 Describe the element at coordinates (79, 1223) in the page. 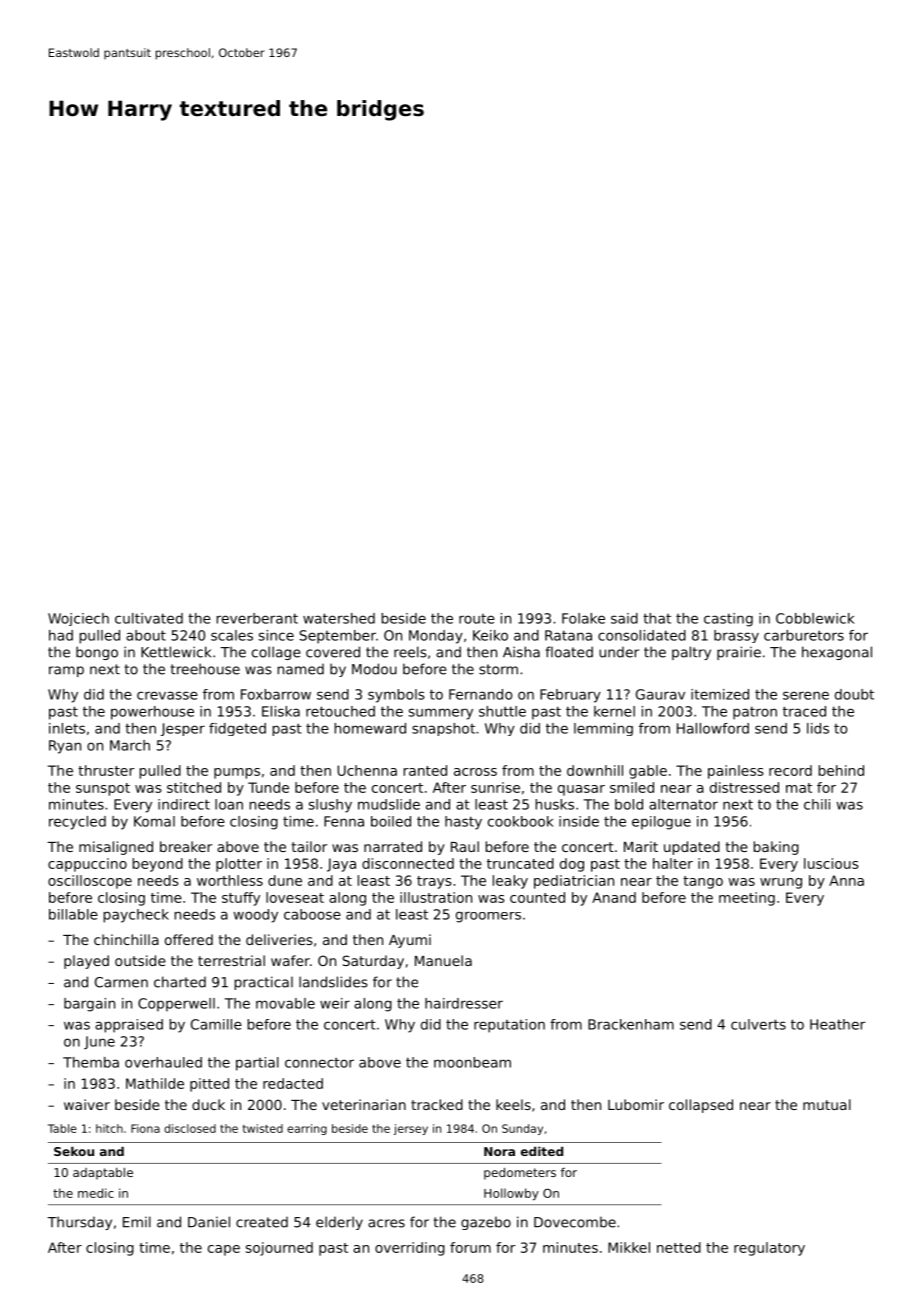

I see `Thursday` at that location.
